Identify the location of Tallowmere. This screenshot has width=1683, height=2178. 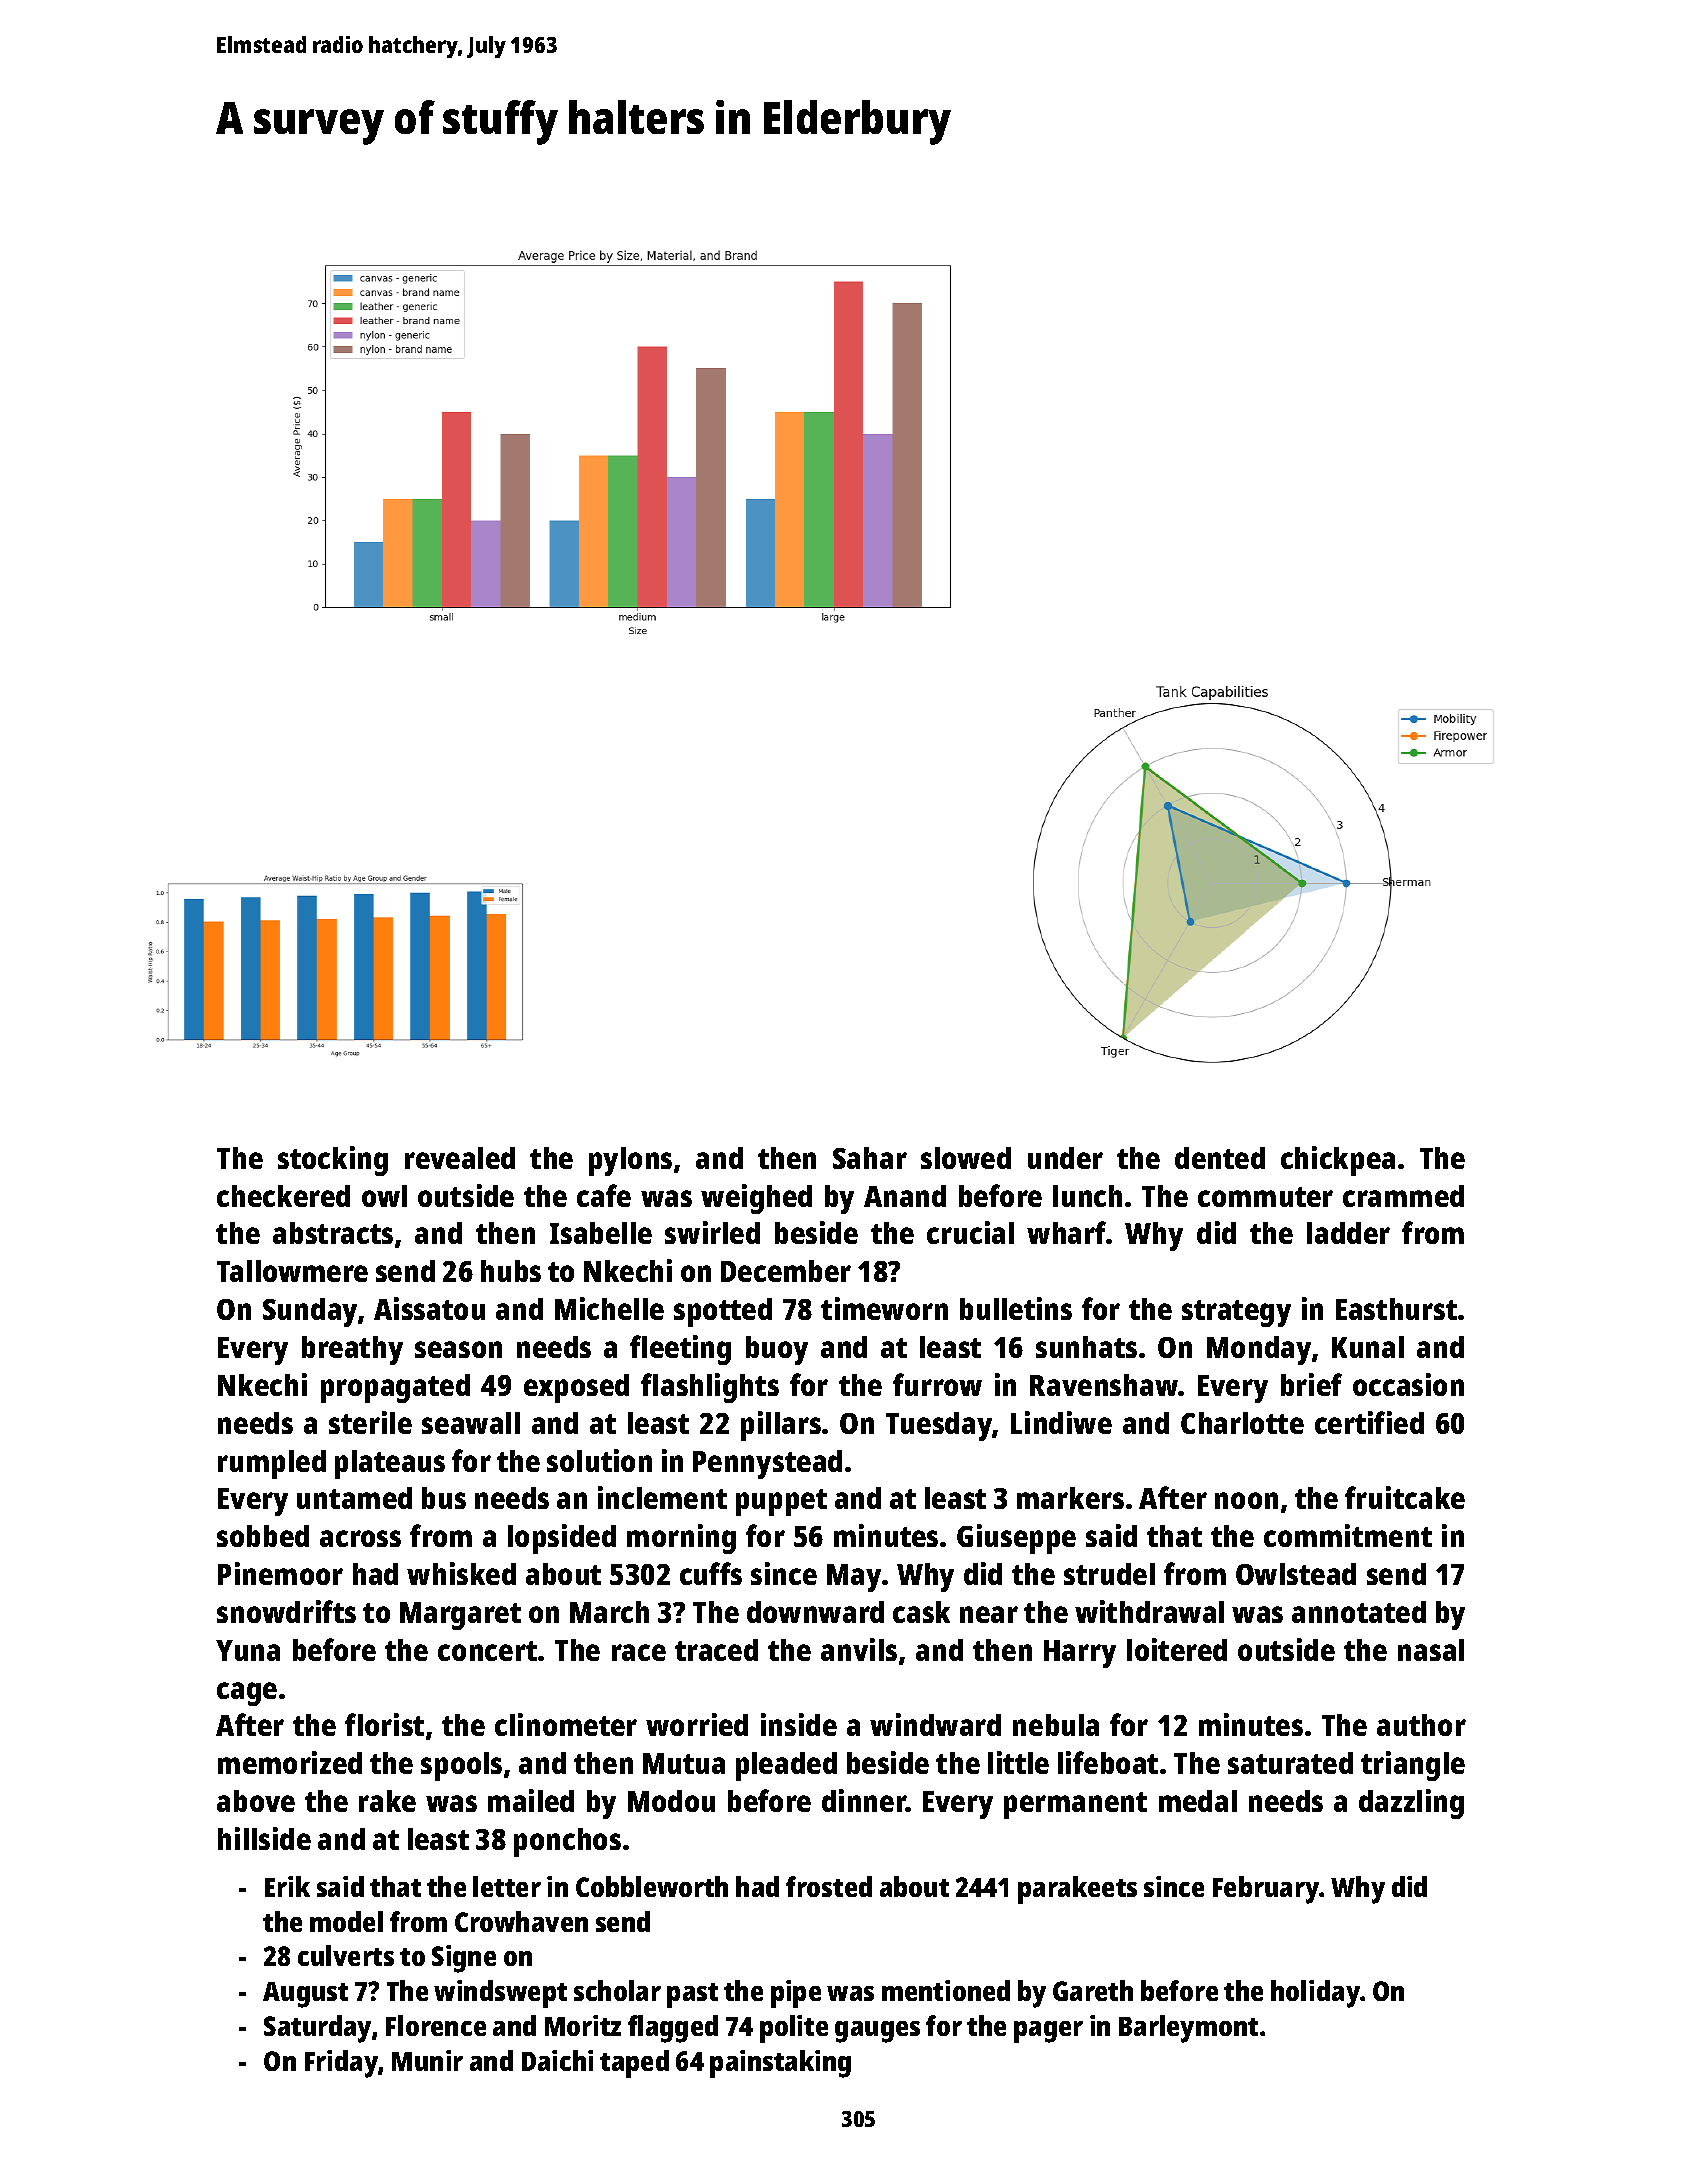
(292, 1271).
